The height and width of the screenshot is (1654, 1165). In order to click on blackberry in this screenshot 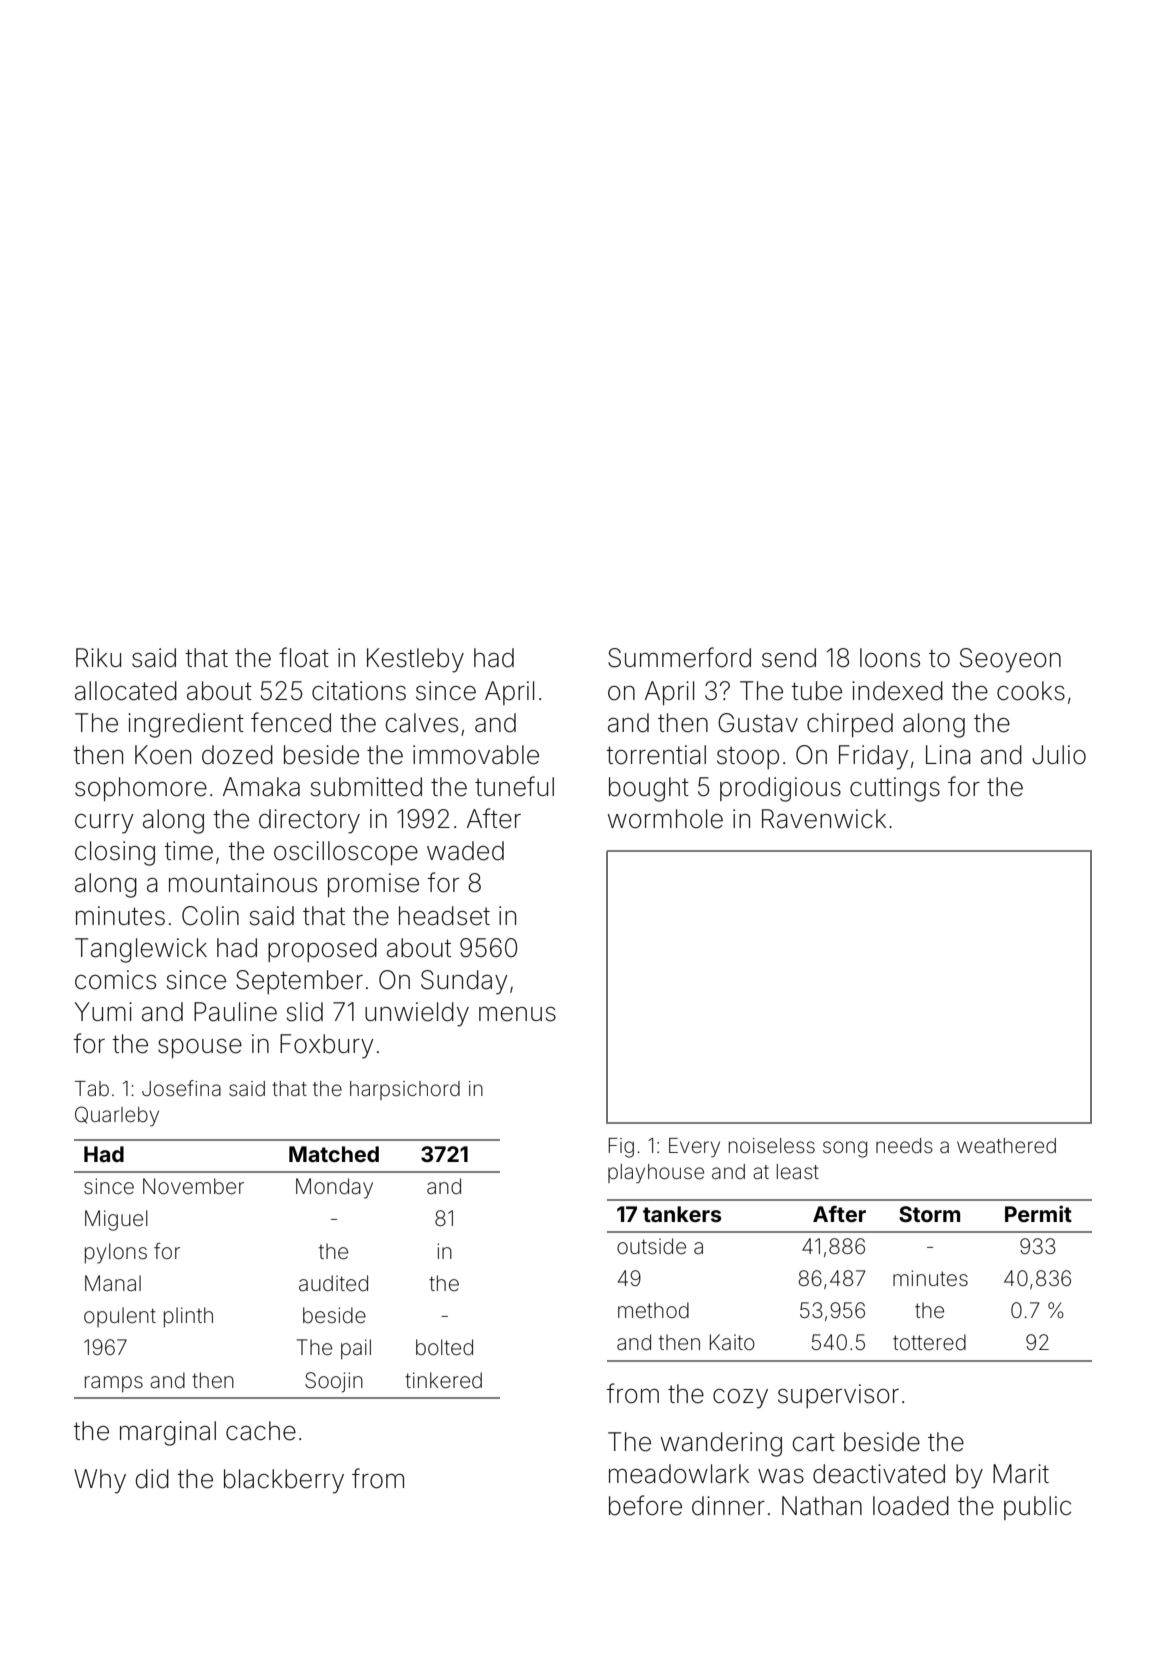, I will do `click(284, 1481)`.
